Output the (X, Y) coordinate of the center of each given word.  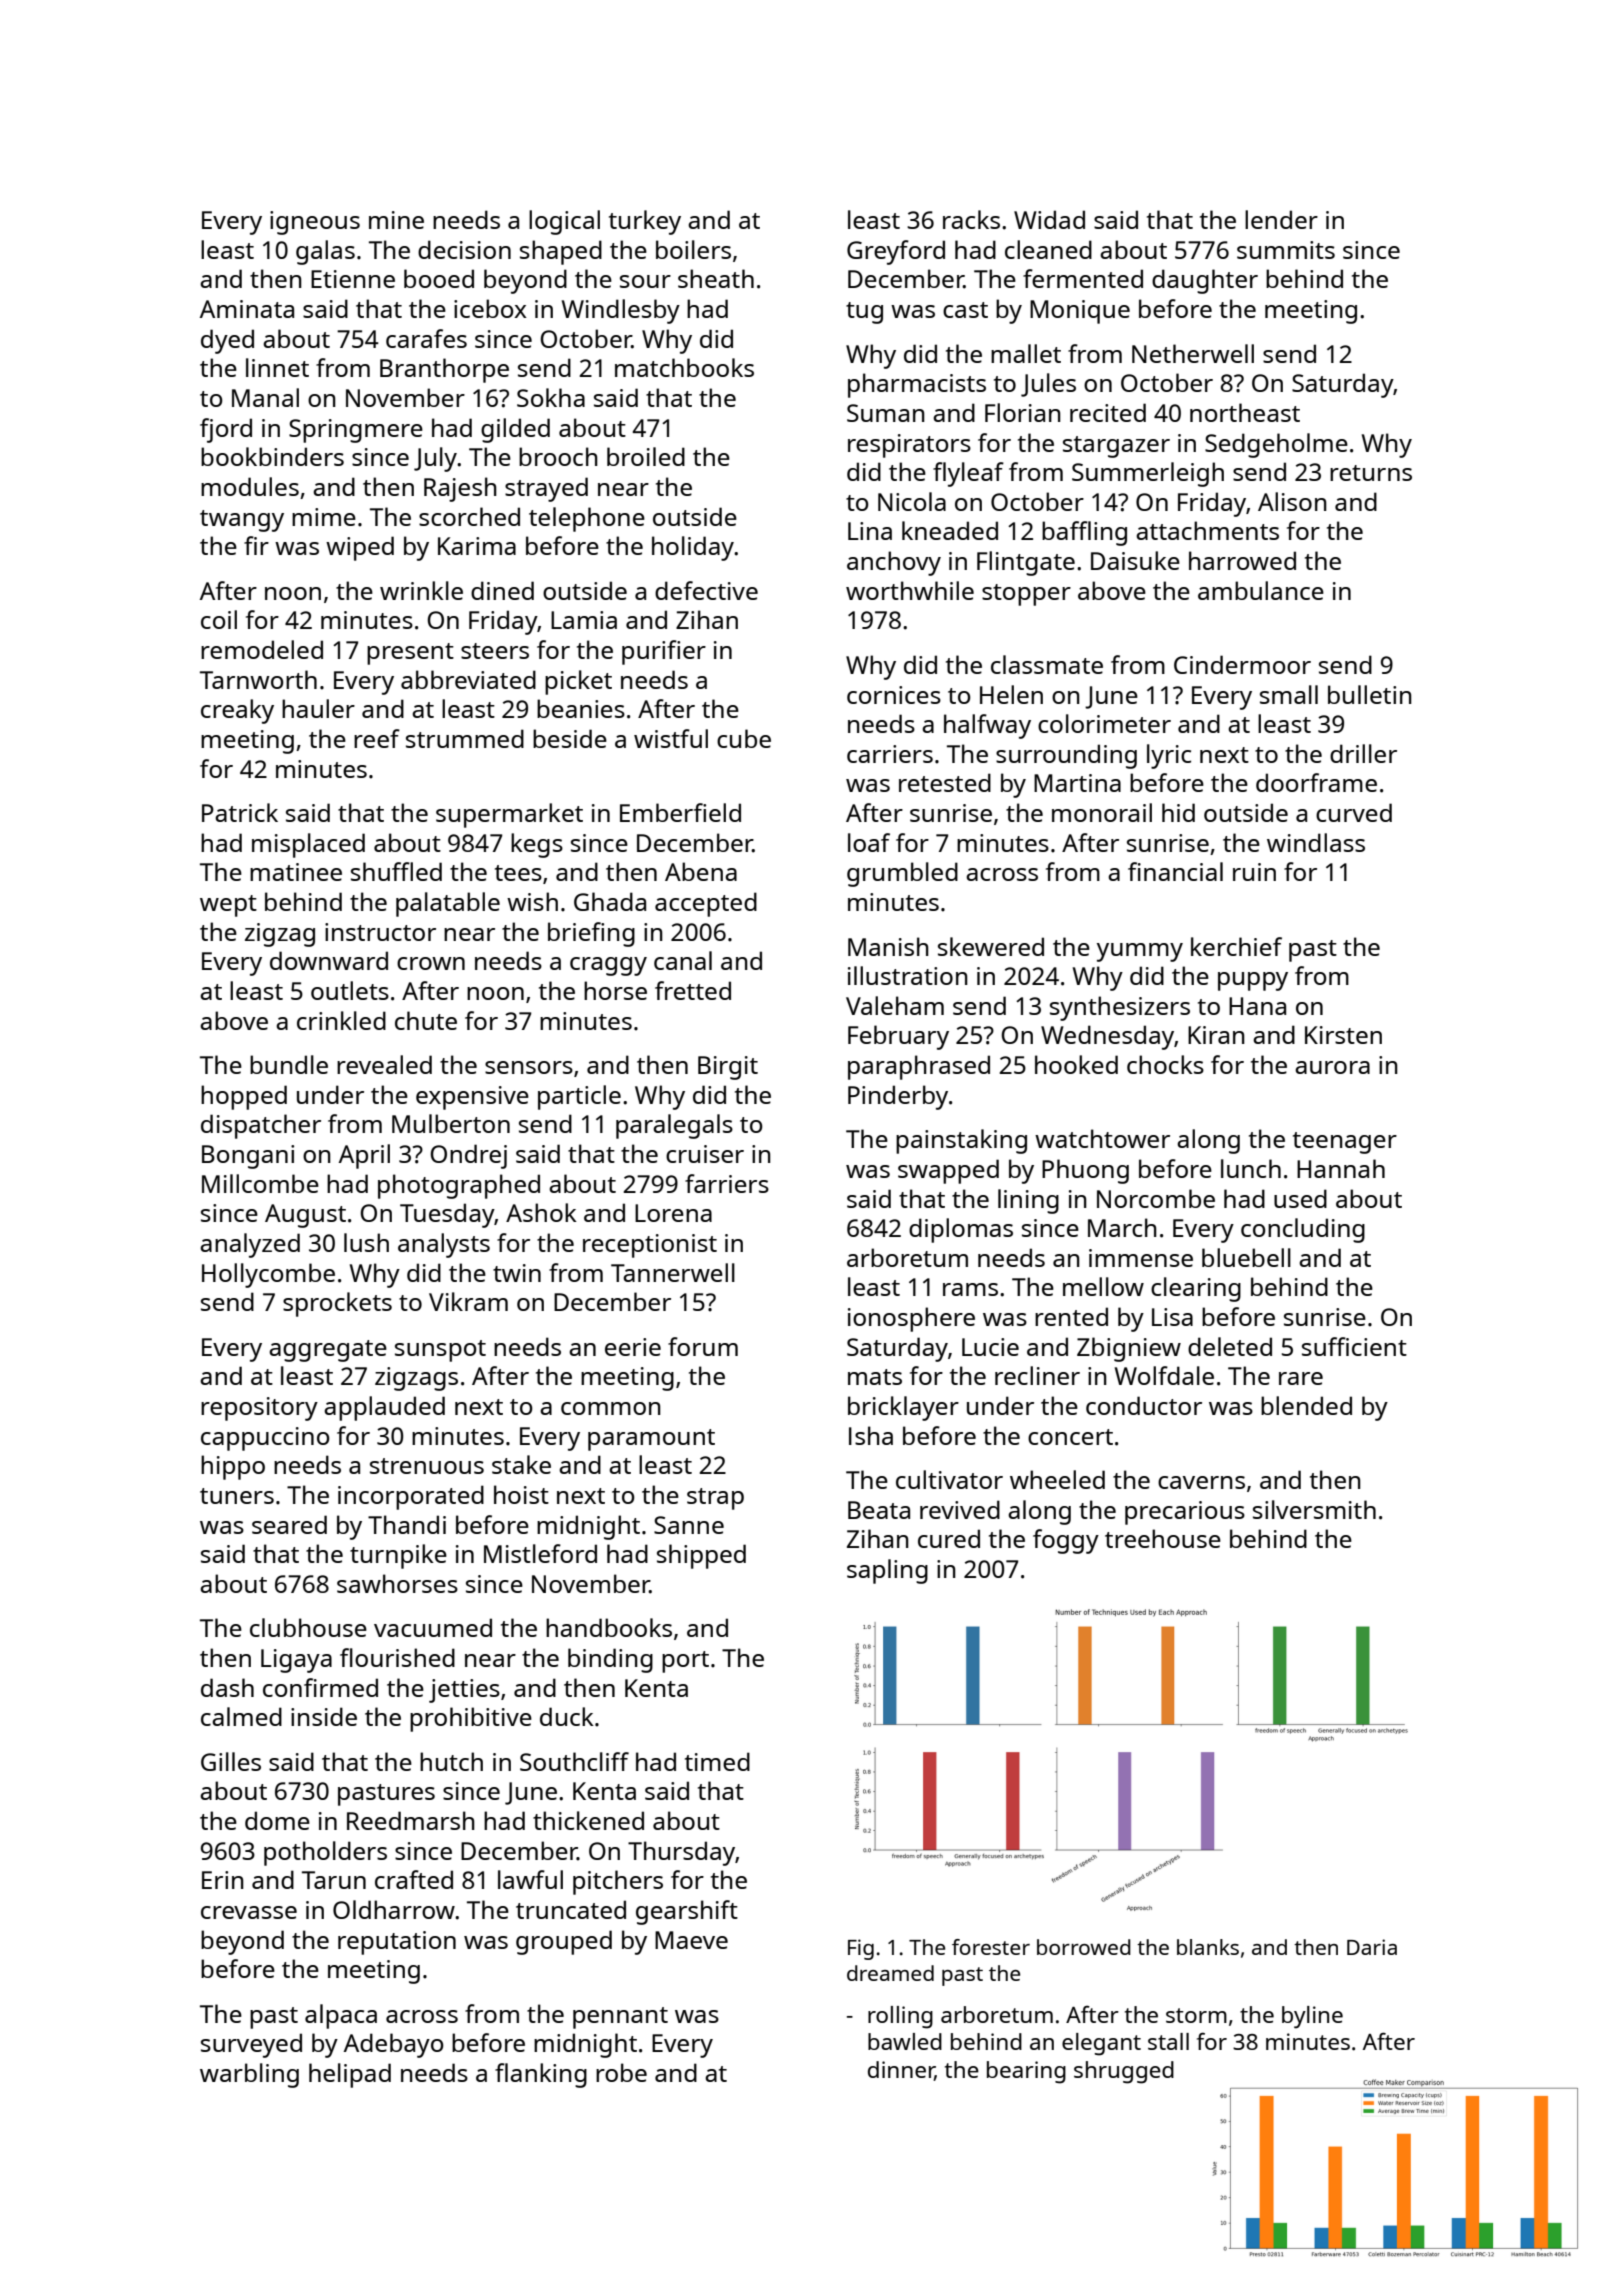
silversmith (1314, 1509)
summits (1286, 250)
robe (621, 2072)
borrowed (1084, 1947)
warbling (249, 2075)
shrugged (1124, 2072)
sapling (887, 1571)
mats (875, 1377)
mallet (1026, 353)
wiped (360, 548)
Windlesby (621, 311)
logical (564, 222)
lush (366, 1242)
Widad (1049, 219)
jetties (464, 1691)
